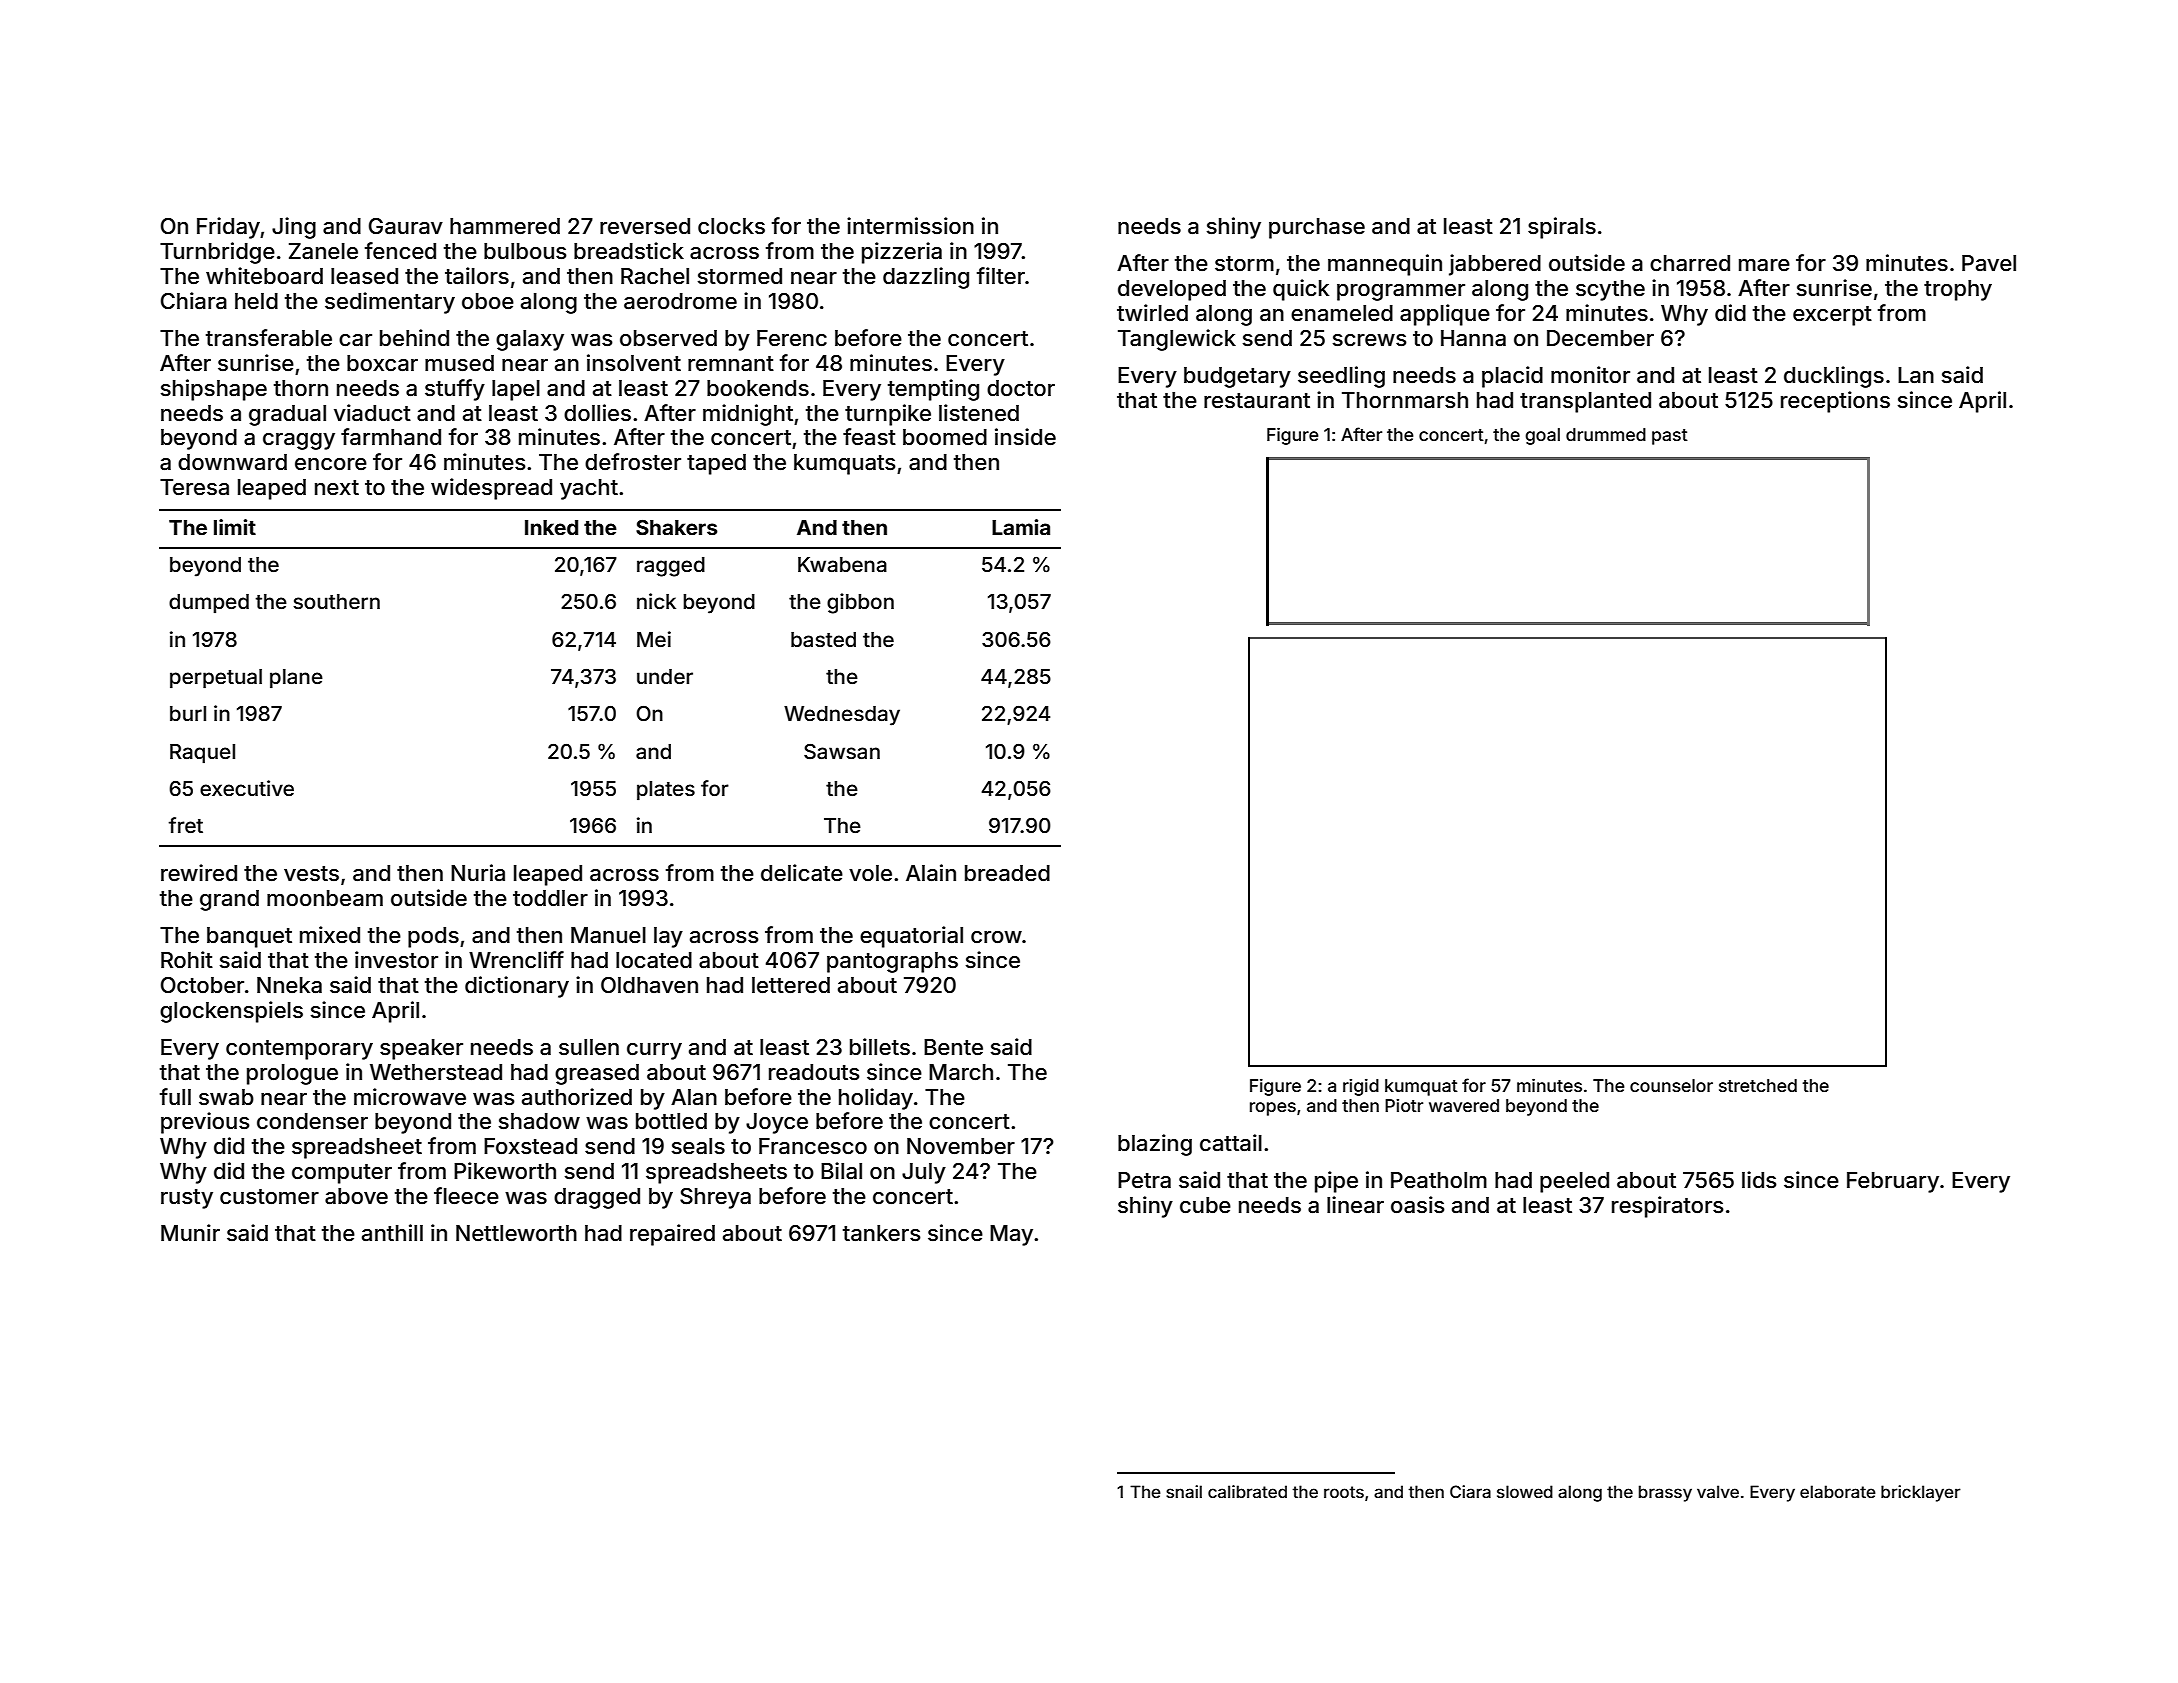 This screenshot has height=1683, width=2178. What do you see at coordinates (842, 751) in the screenshot?
I see `Sawsan` at bounding box center [842, 751].
